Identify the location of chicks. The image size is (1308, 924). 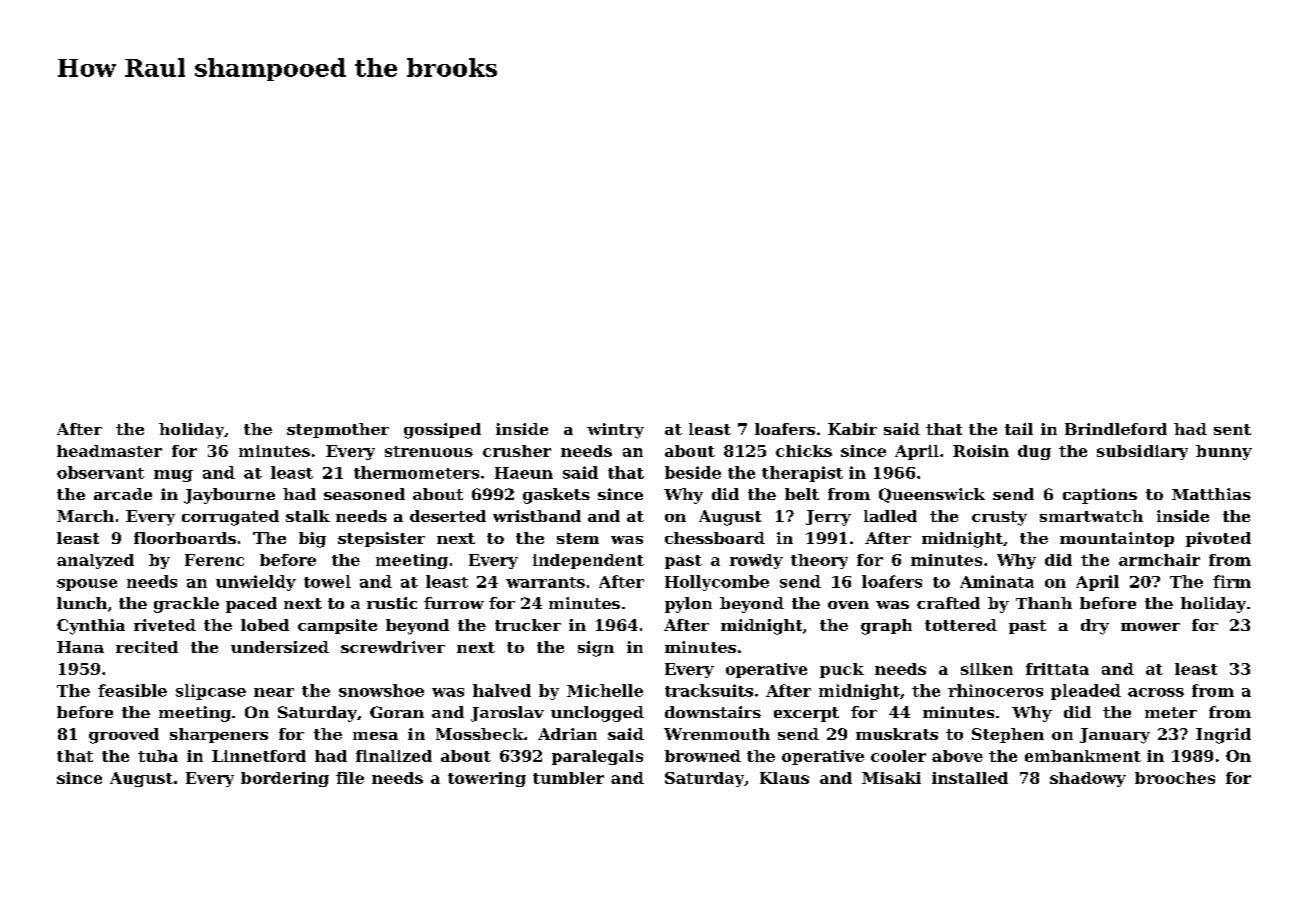
(804, 451).
